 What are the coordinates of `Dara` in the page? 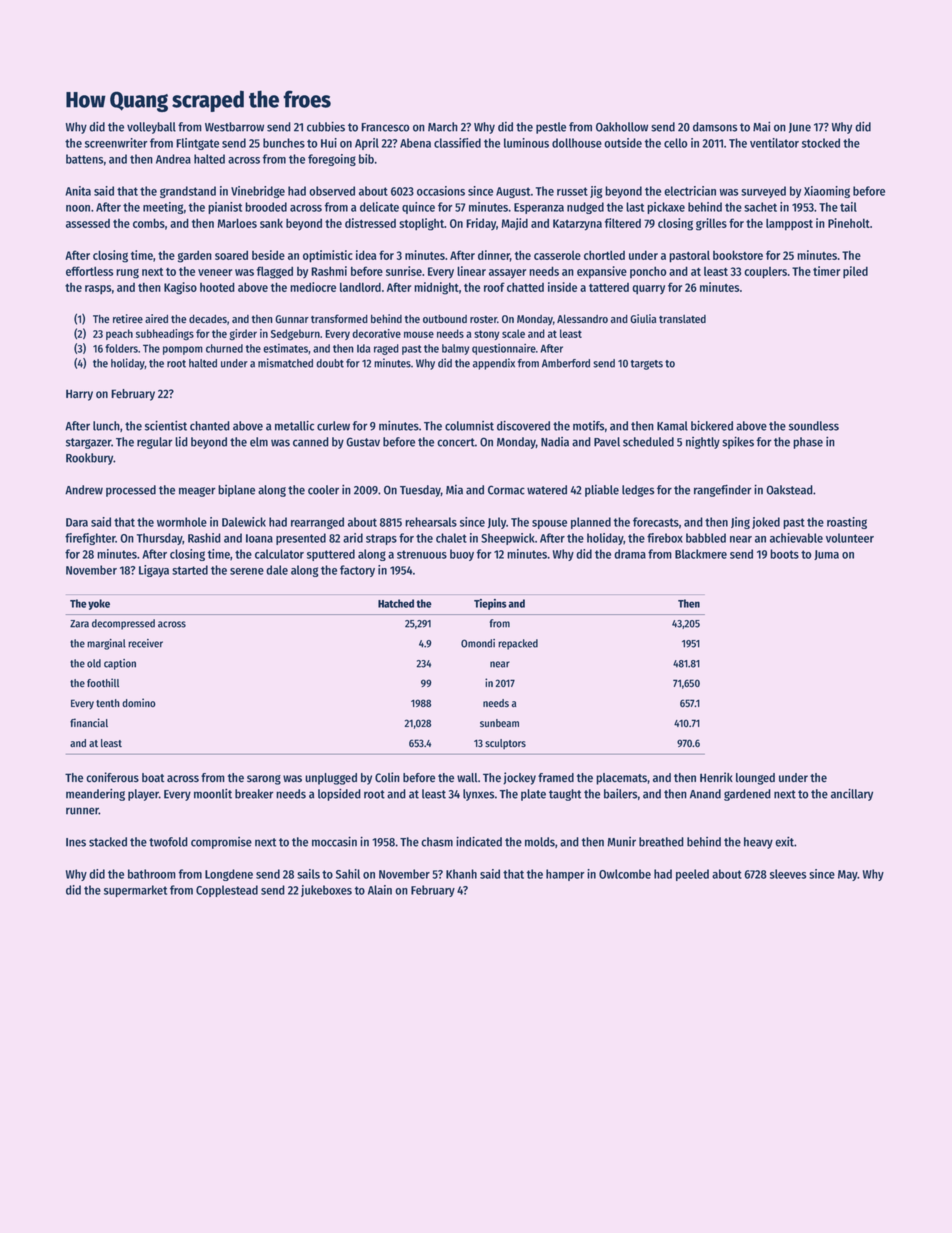 It's located at (77, 522).
